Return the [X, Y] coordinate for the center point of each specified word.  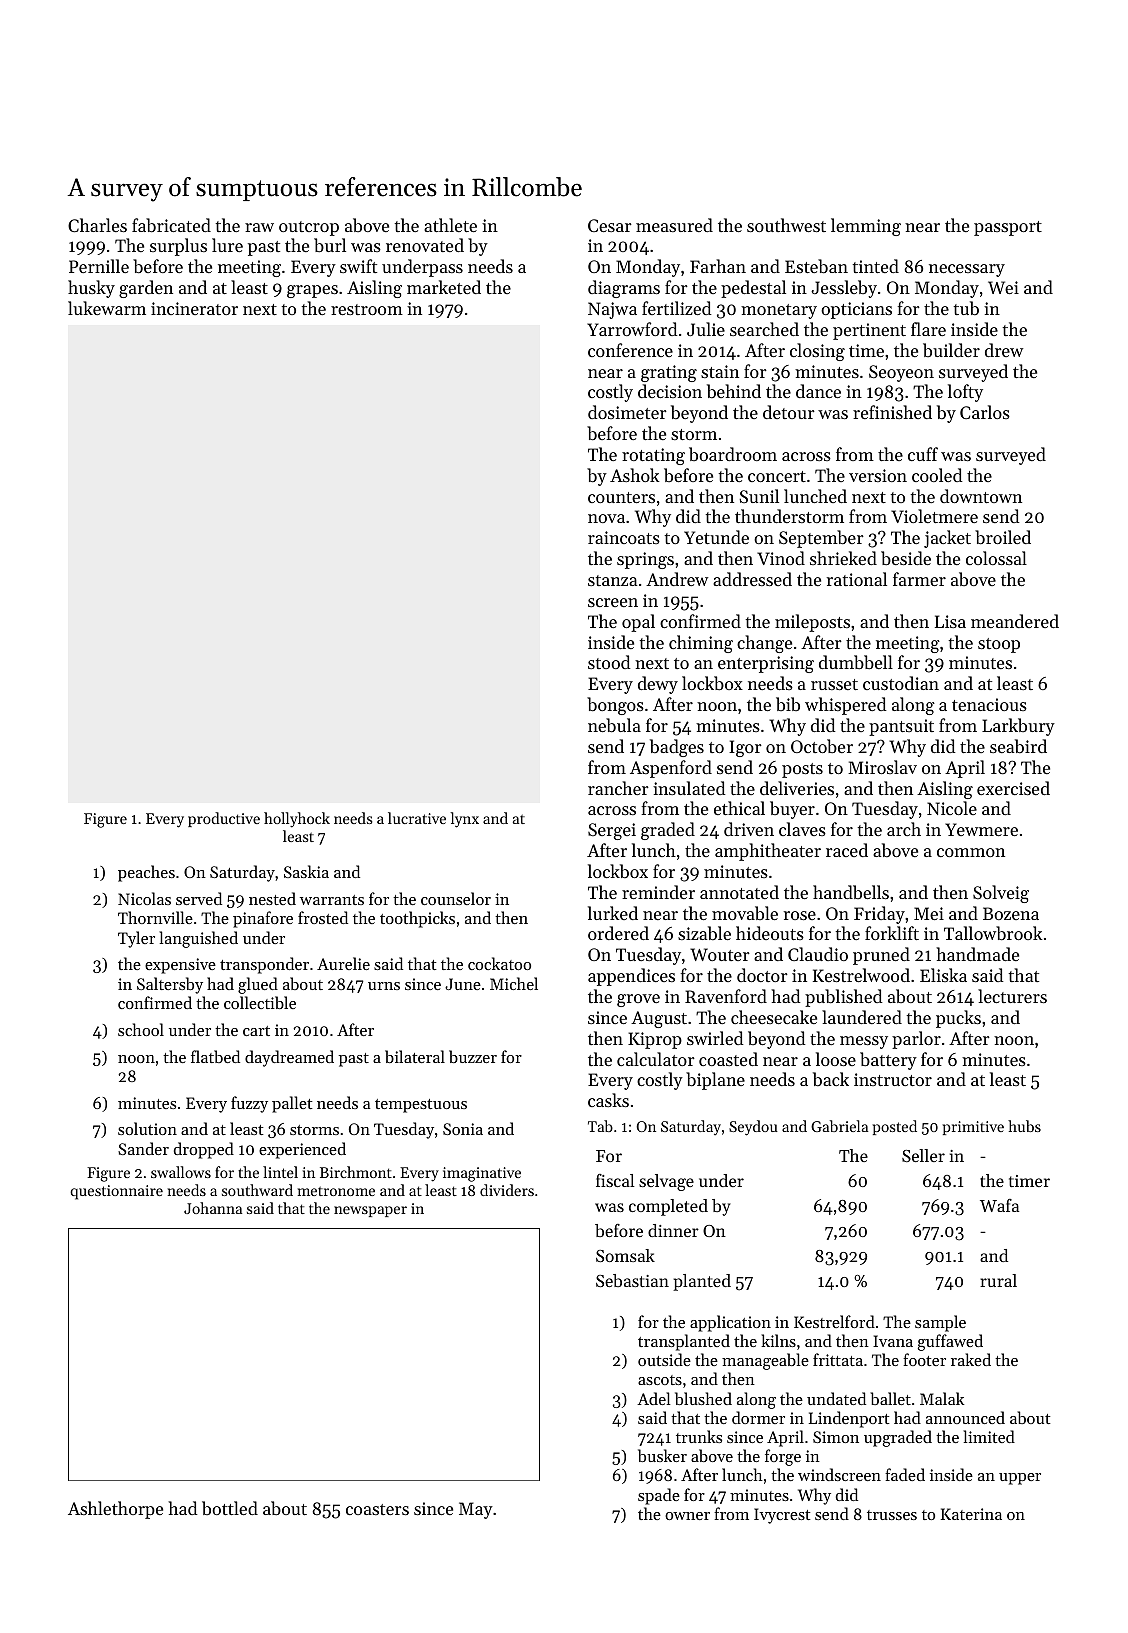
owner [687, 1516]
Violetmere [934, 516]
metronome [336, 1191]
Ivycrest [782, 1516]
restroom [367, 309]
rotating [653, 456]
